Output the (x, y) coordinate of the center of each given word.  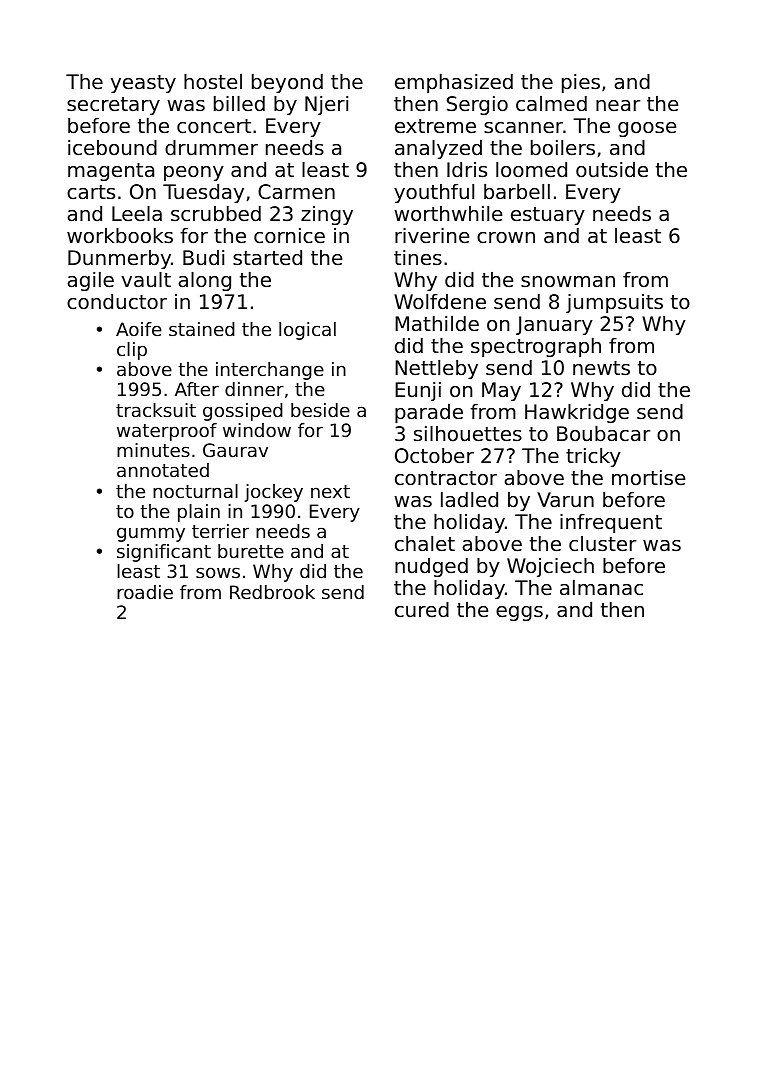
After (197, 389)
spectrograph (536, 347)
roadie (145, 592)
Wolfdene (440, 302)
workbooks (120, 236)
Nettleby (436, 369)
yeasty (143, 84)
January (554, 325)
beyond (287, 83)
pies (581, 83)
